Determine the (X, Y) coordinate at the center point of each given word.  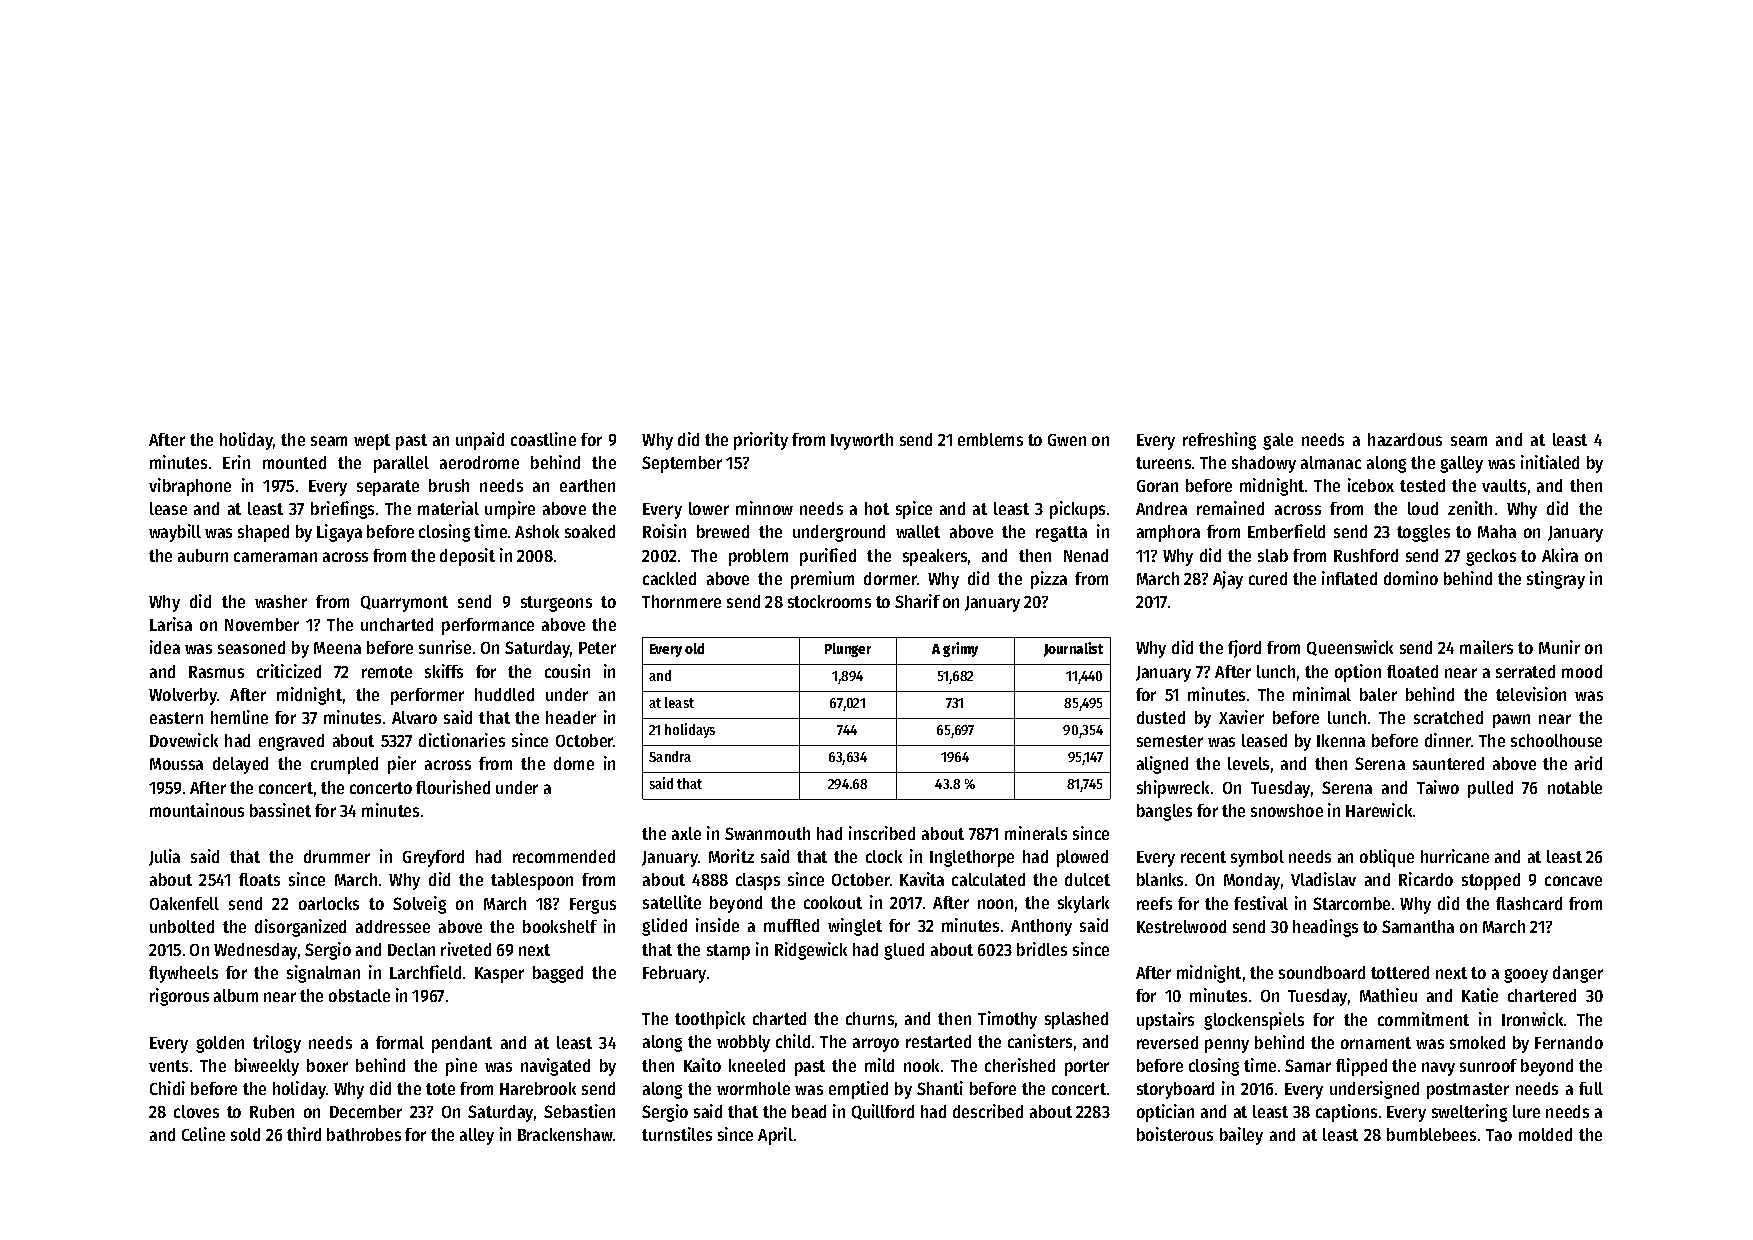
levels (1248, 763)
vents (168, 1066)
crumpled (344, 765)
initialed (1550, 462)
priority (761, 441)
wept (372, 442)
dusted (1161, 717)
